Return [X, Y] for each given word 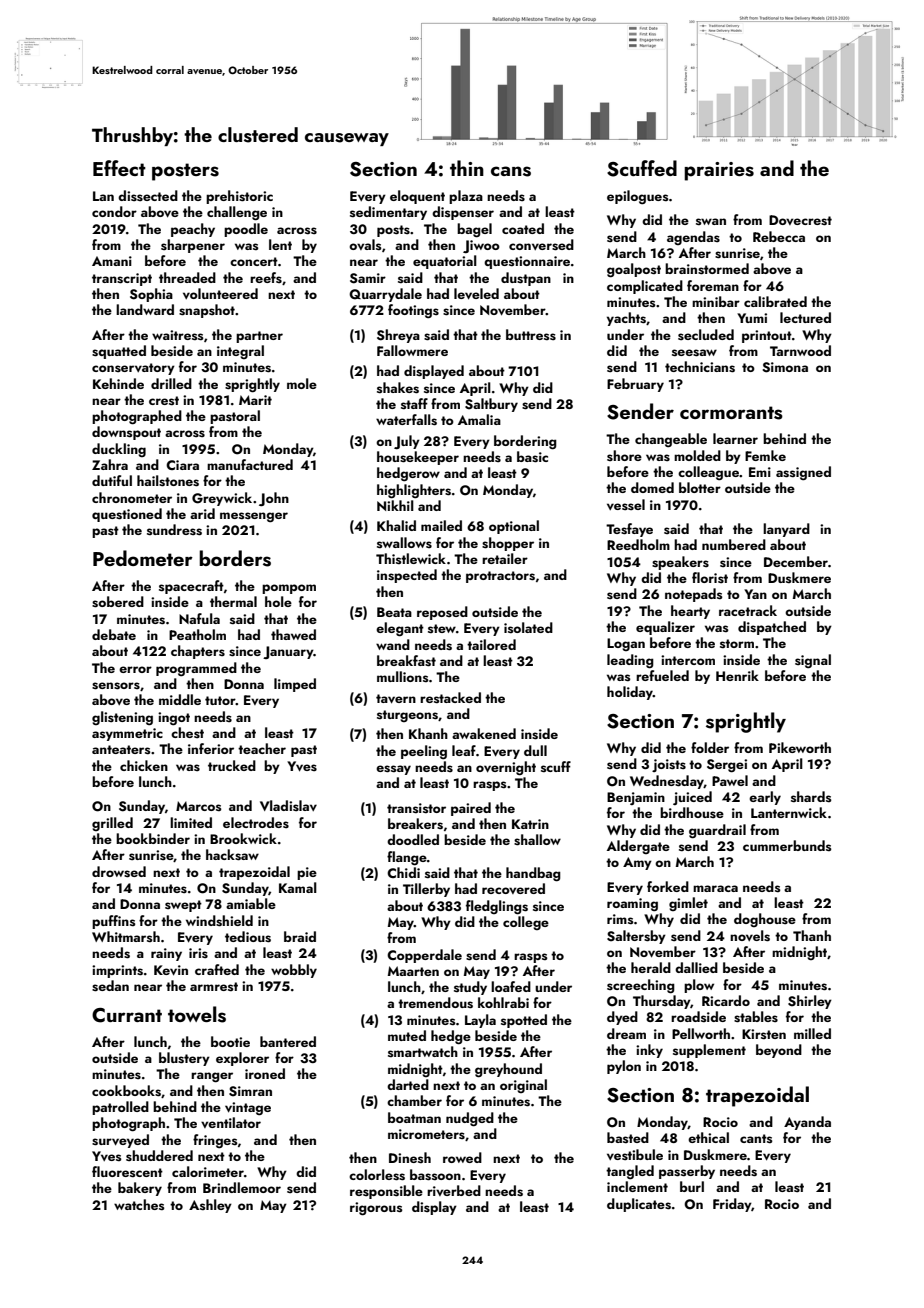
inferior [211, 748]
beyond [779, 1051]
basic [532, 457]
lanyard [786, 530]
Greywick [222, 499]
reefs [266, 278]
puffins [113, 922]
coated [523, 228]
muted [407, 1035]
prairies [719, 171]
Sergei [727, 766]
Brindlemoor [242, 1187]
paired [471, 809]
